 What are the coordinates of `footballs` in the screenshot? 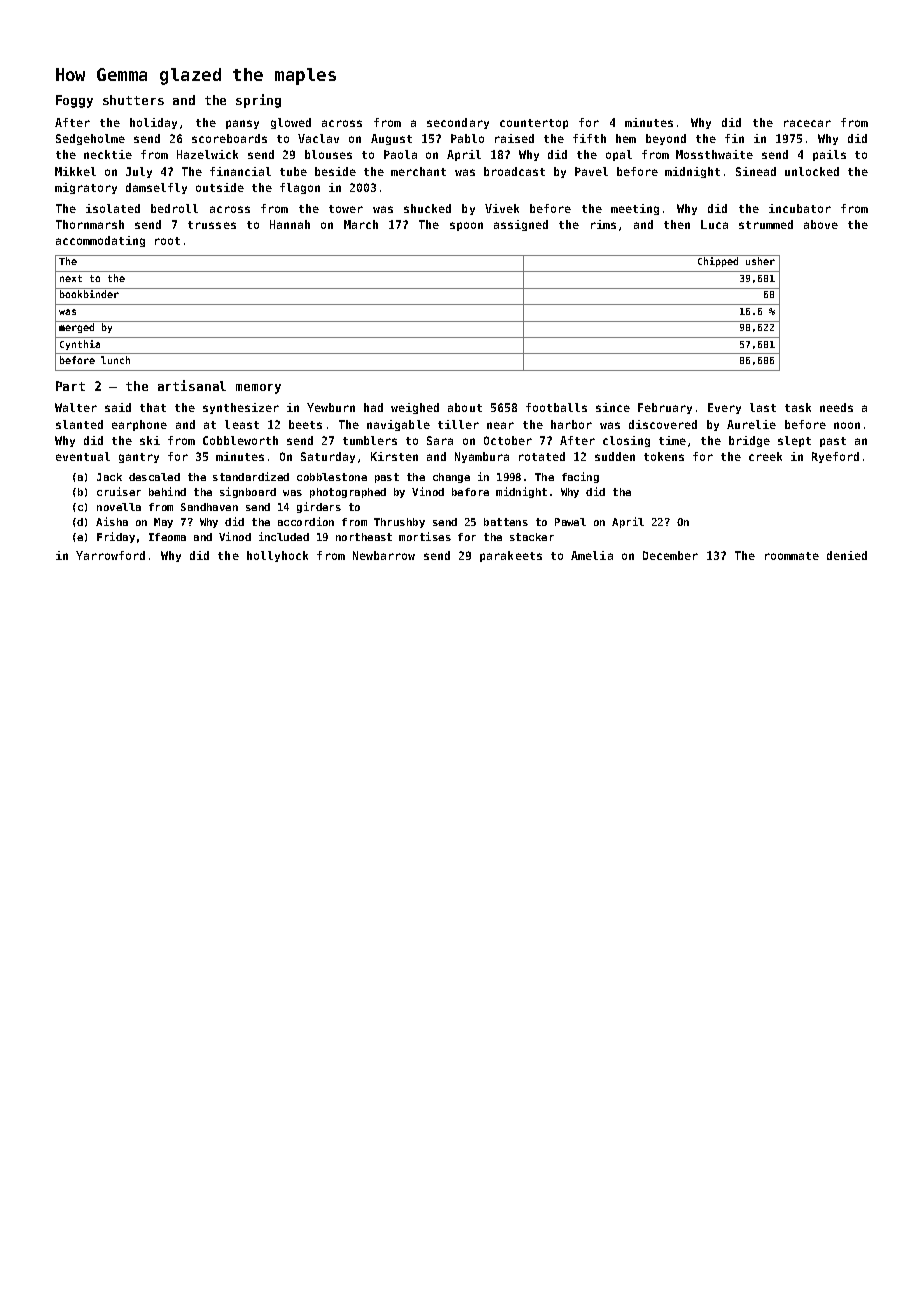 It's located at (556, 407).
